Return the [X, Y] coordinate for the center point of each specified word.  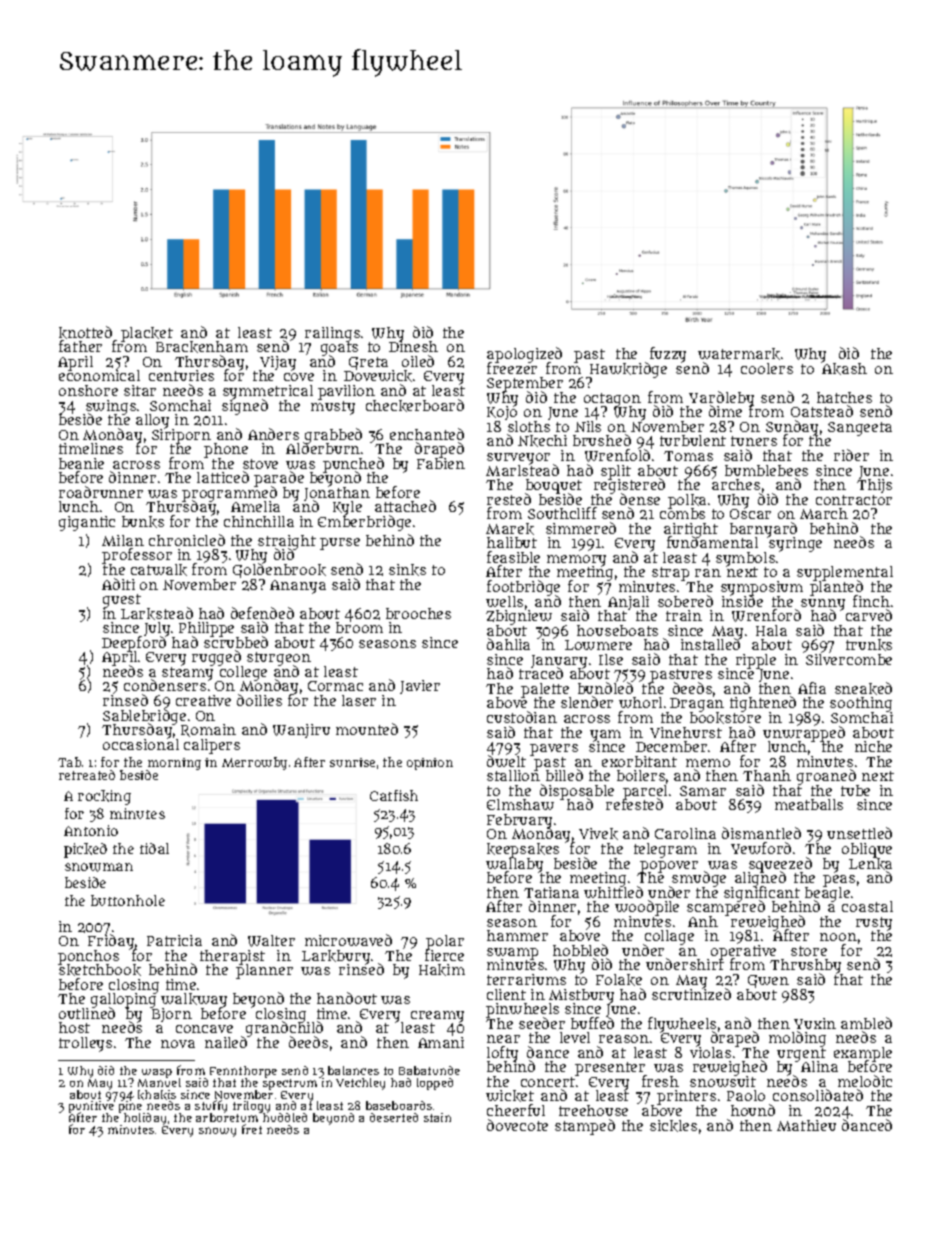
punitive [91, 1107]
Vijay [277, 363]
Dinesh [413, 347]
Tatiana [551, 892]
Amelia [255, 506]
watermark [739, 354]
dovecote [517, 1125]
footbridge [523, 588]
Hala [771, 630]
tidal [154, 848]
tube [855, 790]
